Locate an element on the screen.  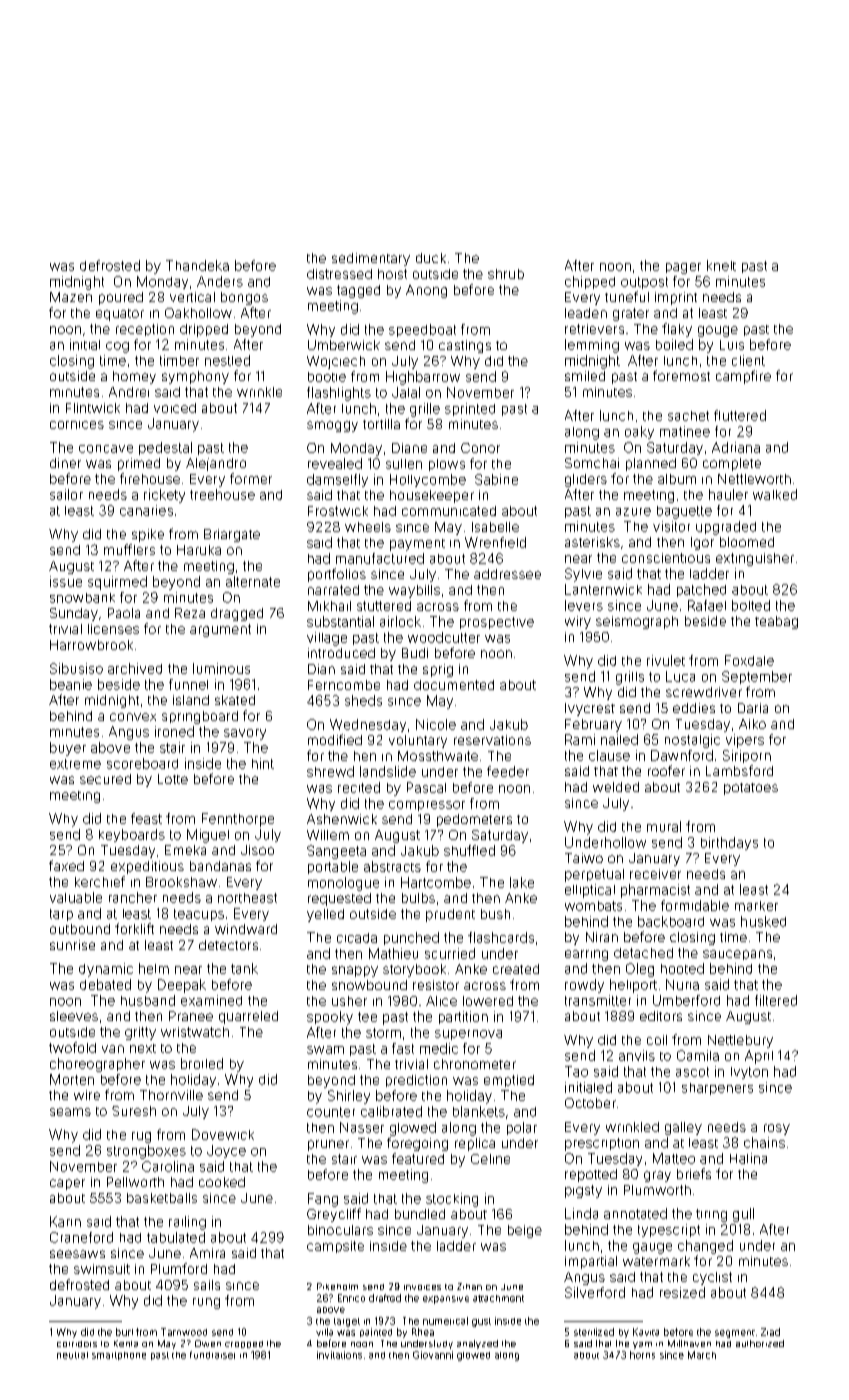
extreme is located at coordinates (75, 764).
